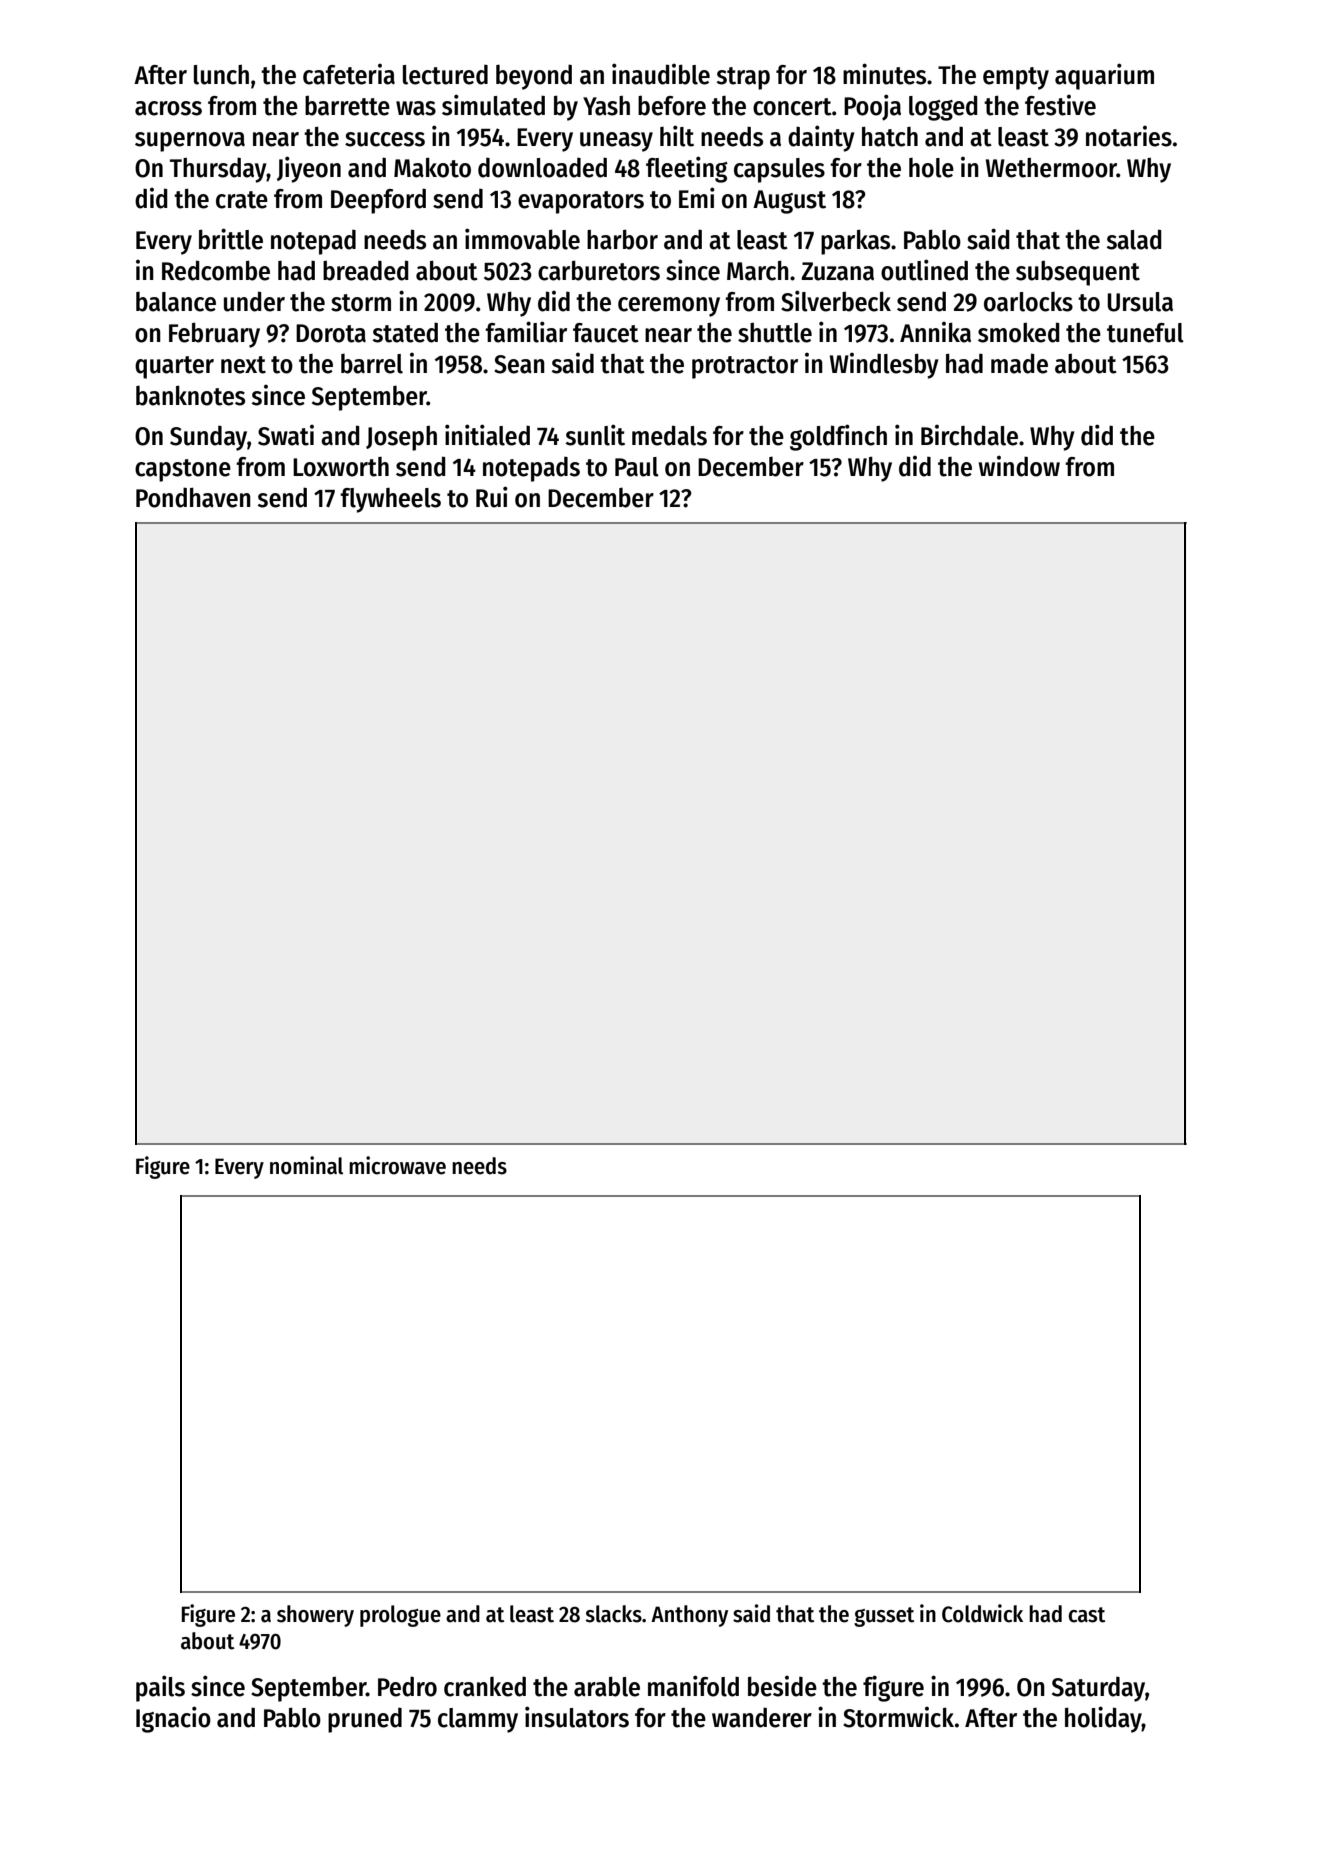  What do you see at coordinates (931, 168) in the image?
I see `hole` at bounding box center [931, 168].
